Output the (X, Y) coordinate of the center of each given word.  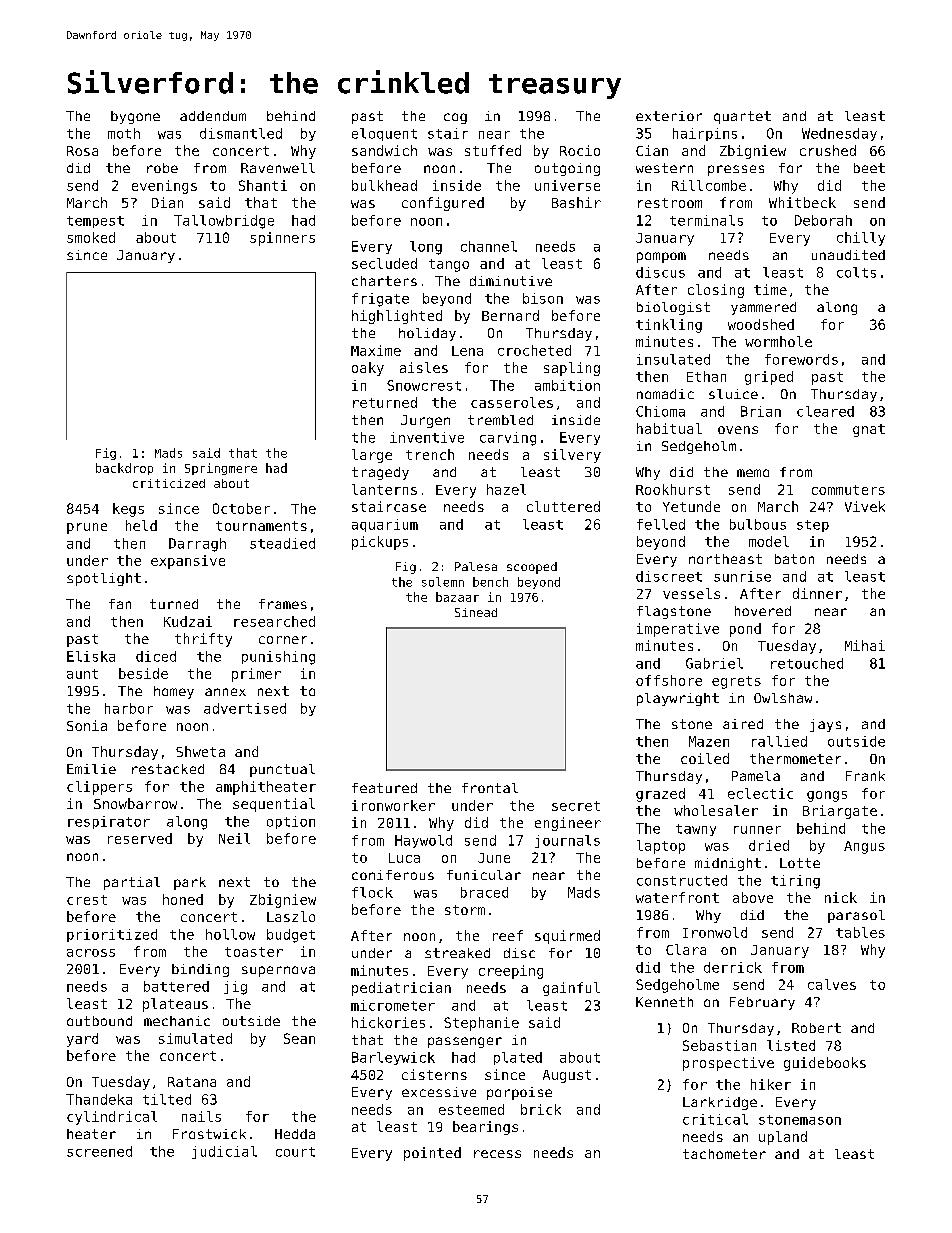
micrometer (393, 1005)
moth (124, 133)
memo (753, 473)
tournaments (261, 526)
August (567, 1076)
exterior (669, 116)
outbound (99, 1021)
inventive (427, 437)
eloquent (384, 134)
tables (860, 932)
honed (183, 899)
